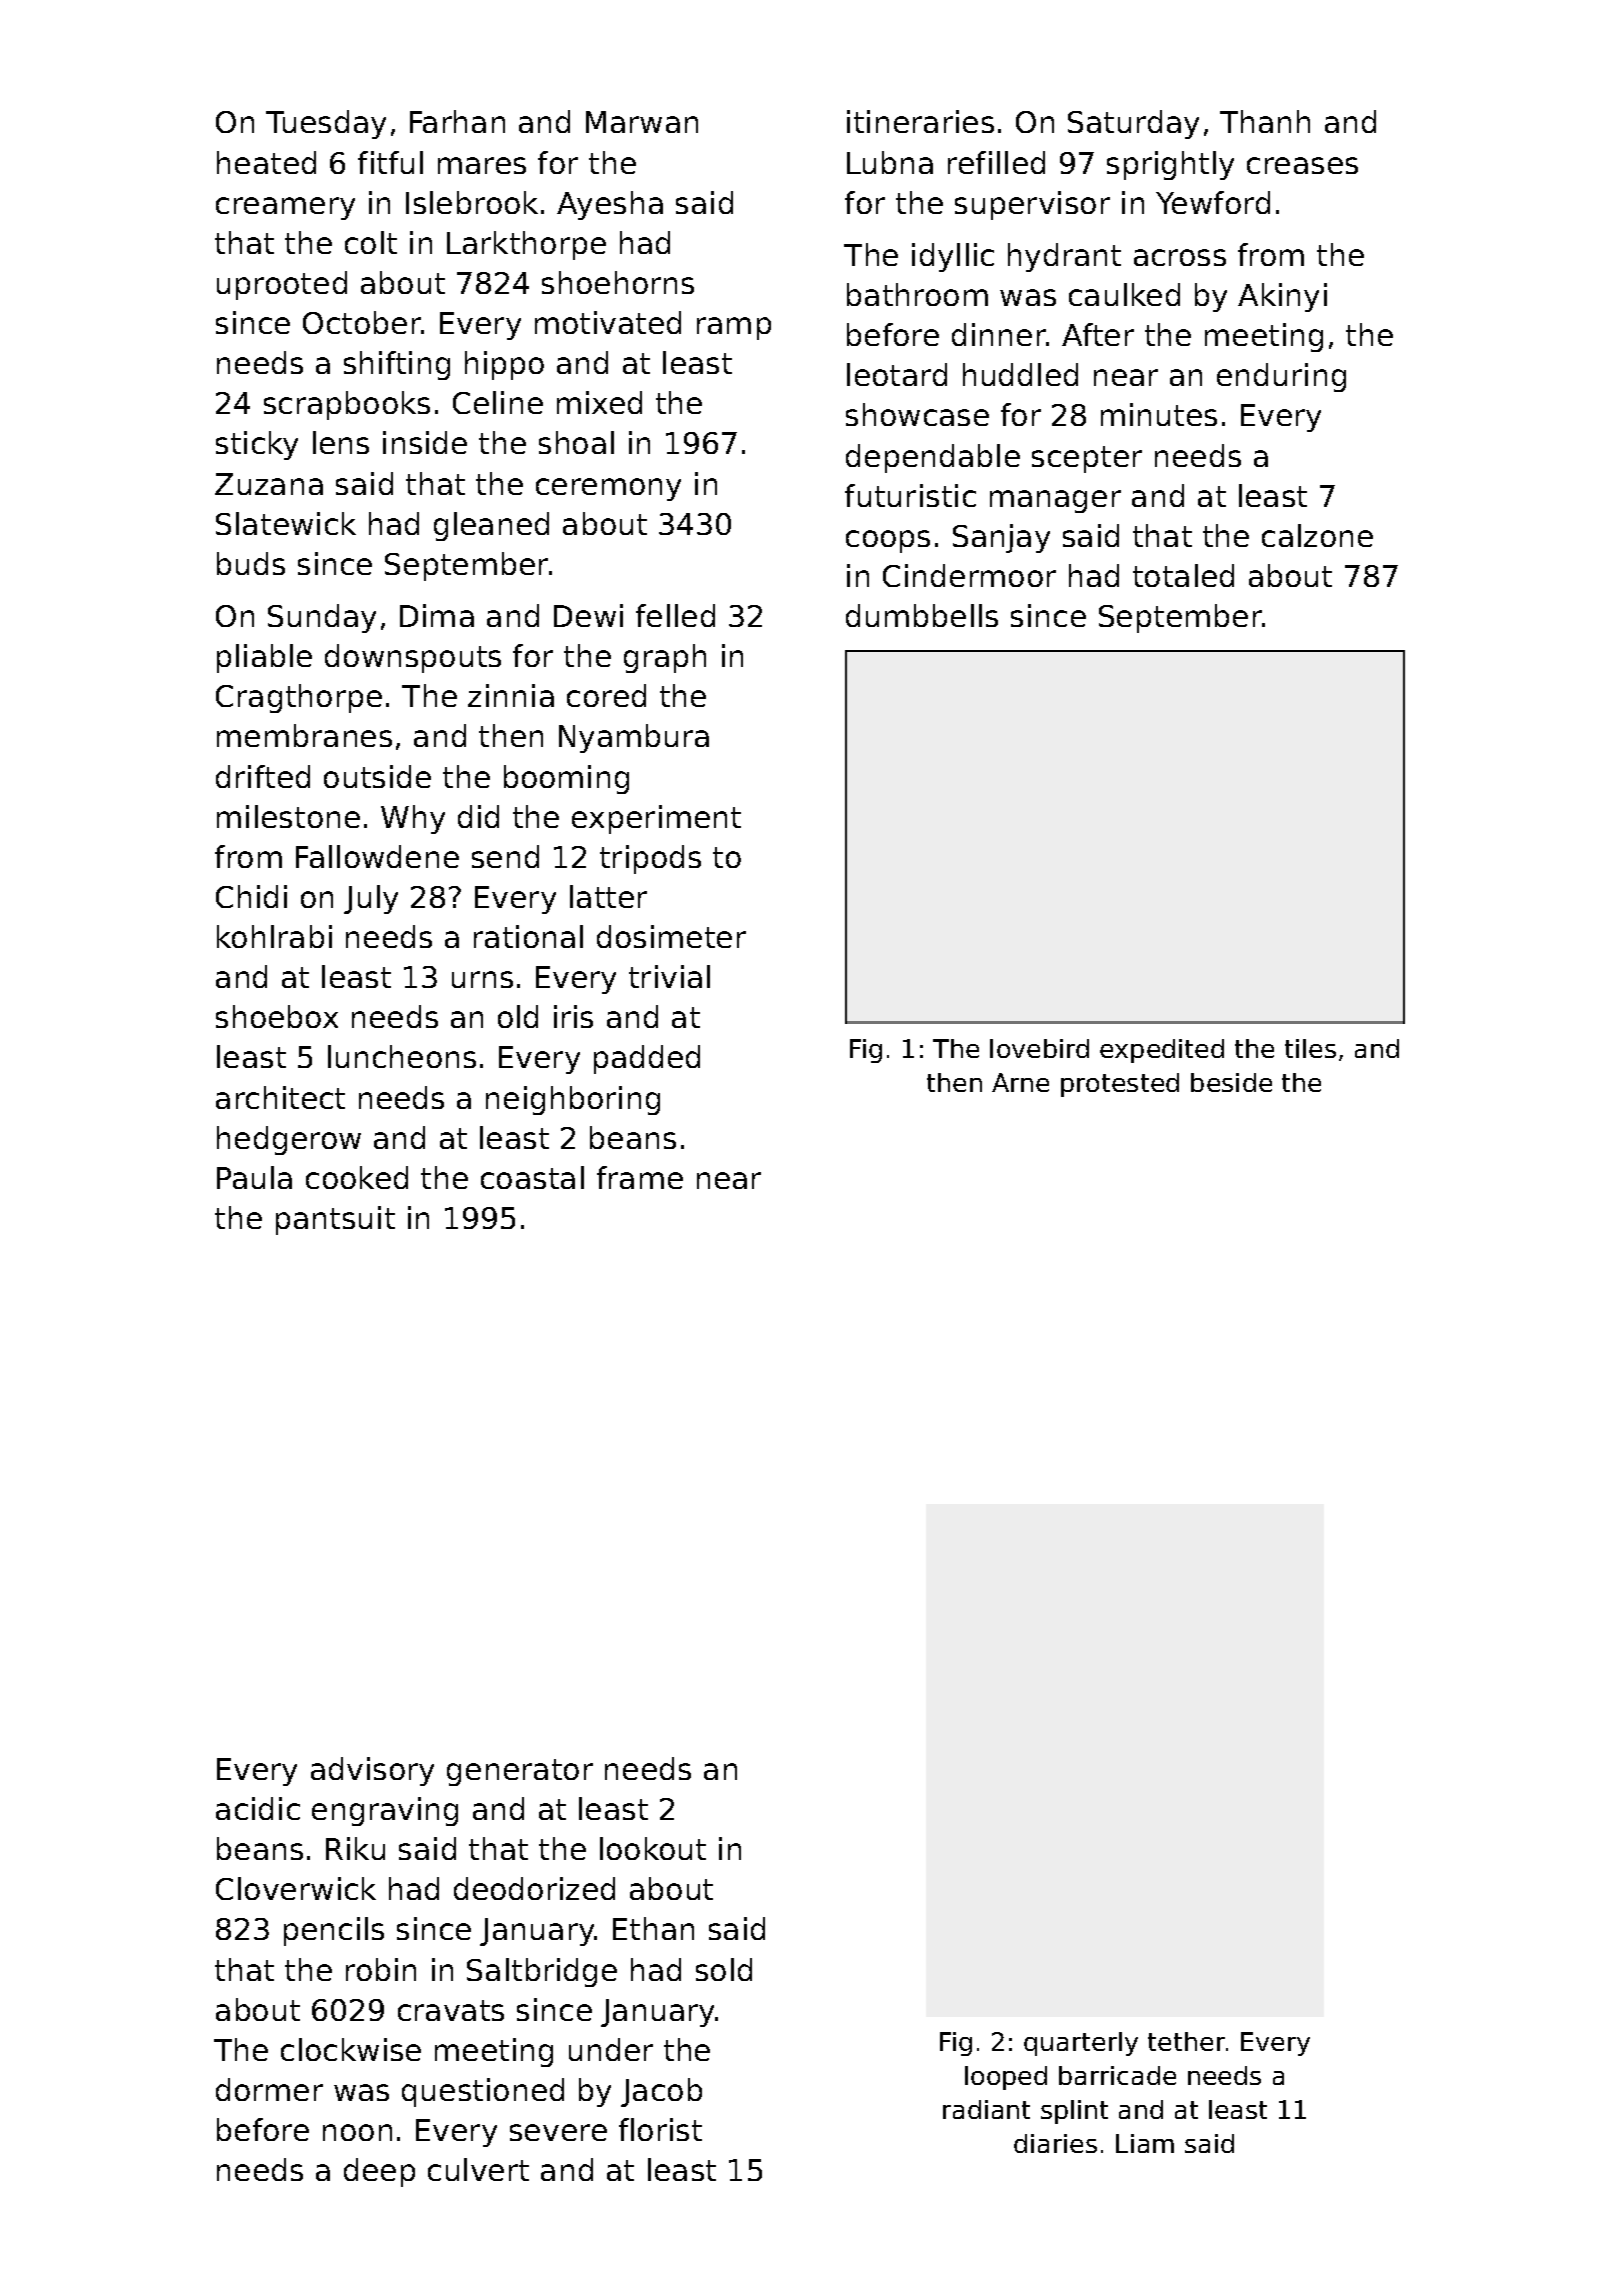  Describe the element at coordinates (322, 618) in the screenshot. I see `Sunday` at that location.
